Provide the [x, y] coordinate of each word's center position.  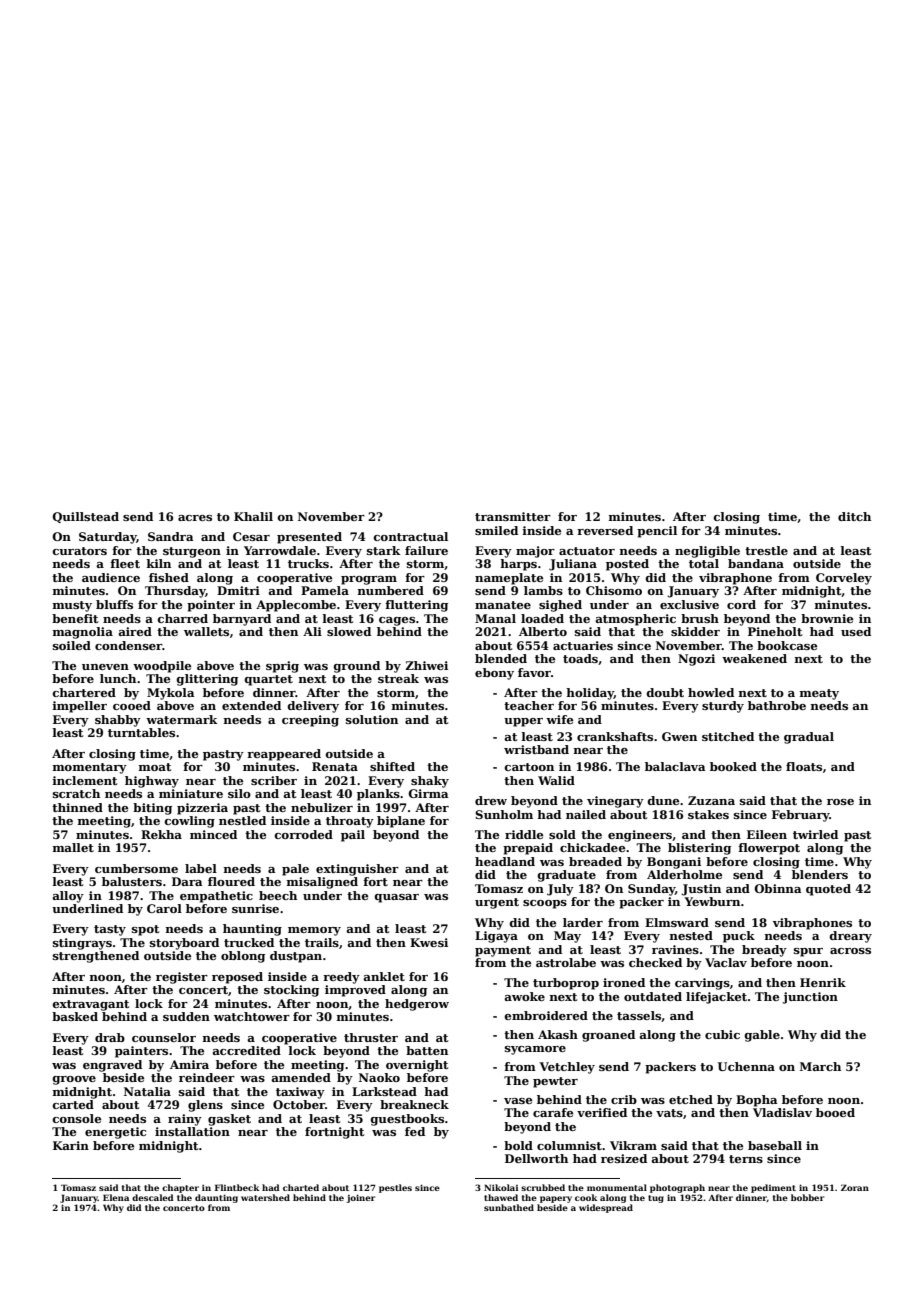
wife [559, 719]
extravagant [91, 1005]
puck [739, 937]
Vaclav [726, 962]
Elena [116, 1197]
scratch [76, 793]
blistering [699, 849]
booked [733, 766]
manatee [503, 605]
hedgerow [417, 1005]
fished [169, 577]
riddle [524, 834]
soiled [72, 645]
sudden [186, 1016]
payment [503, 951]
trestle [766, 550]
